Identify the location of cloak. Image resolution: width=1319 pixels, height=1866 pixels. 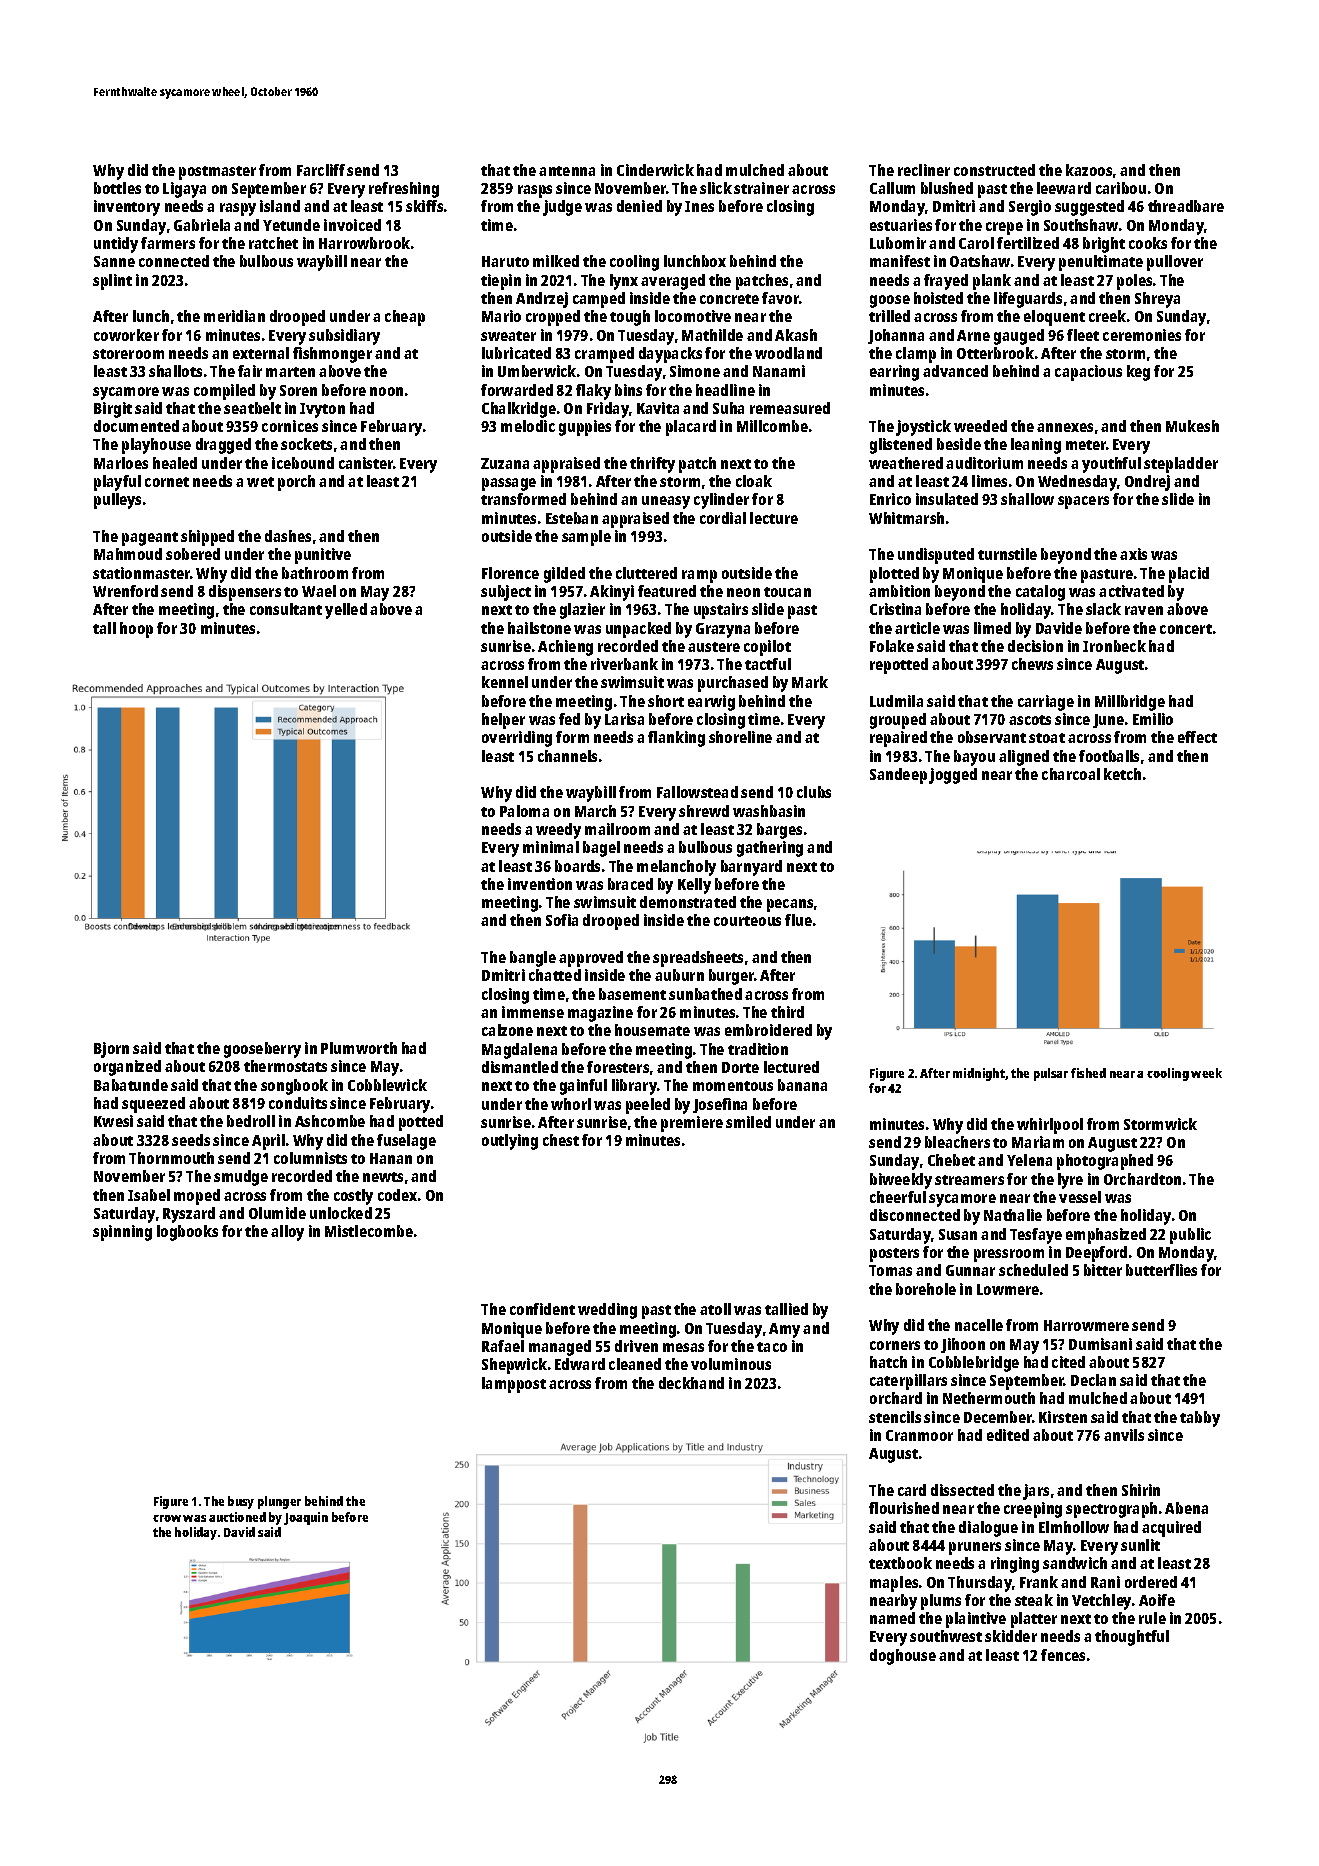
(754, 481).
